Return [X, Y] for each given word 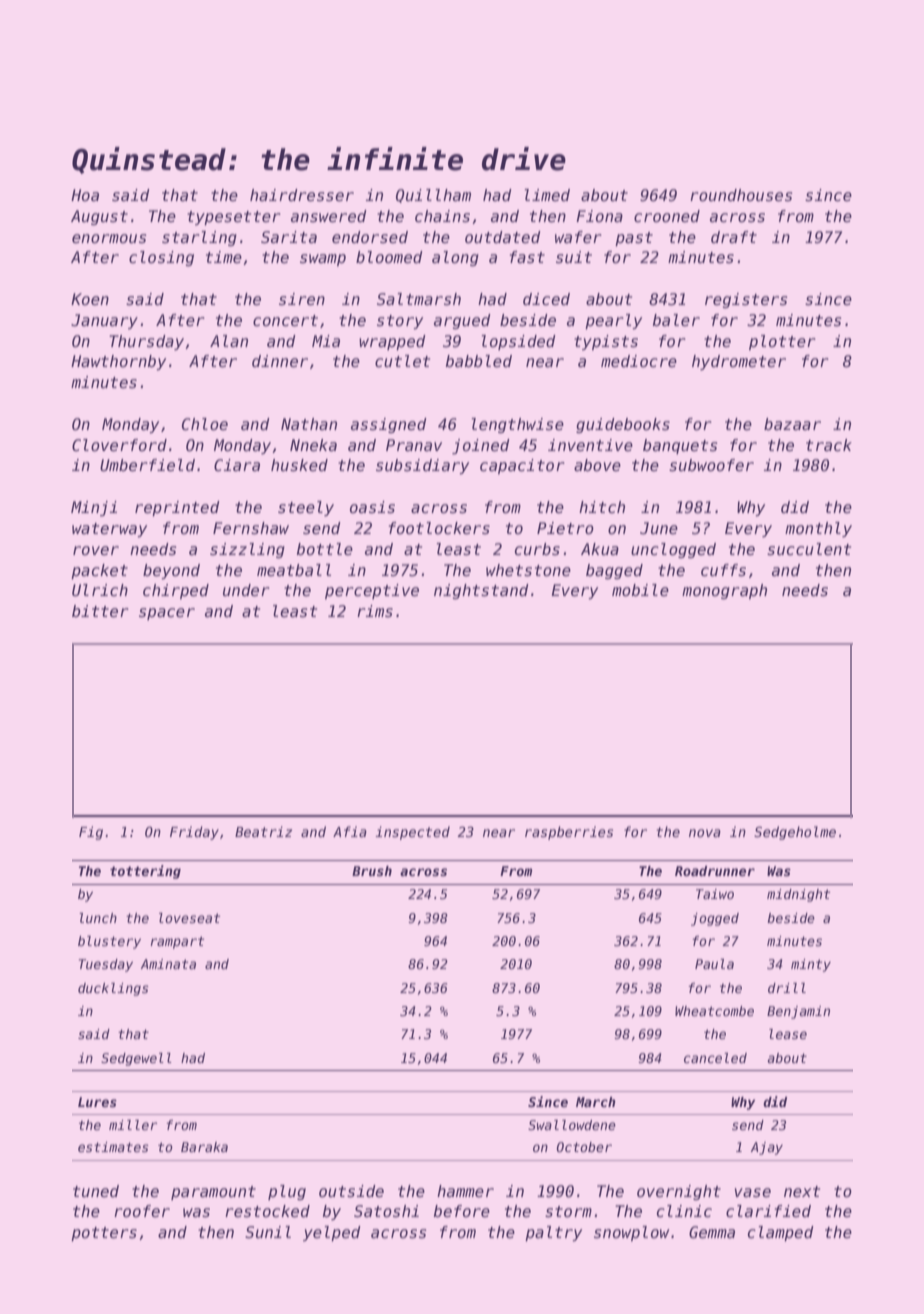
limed [547, 195]
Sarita [289, 237]
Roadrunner [715, 871]
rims [375, 611]
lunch [98, 918]
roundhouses [741, 195]
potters [104, 1234]
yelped [332, 1233]
